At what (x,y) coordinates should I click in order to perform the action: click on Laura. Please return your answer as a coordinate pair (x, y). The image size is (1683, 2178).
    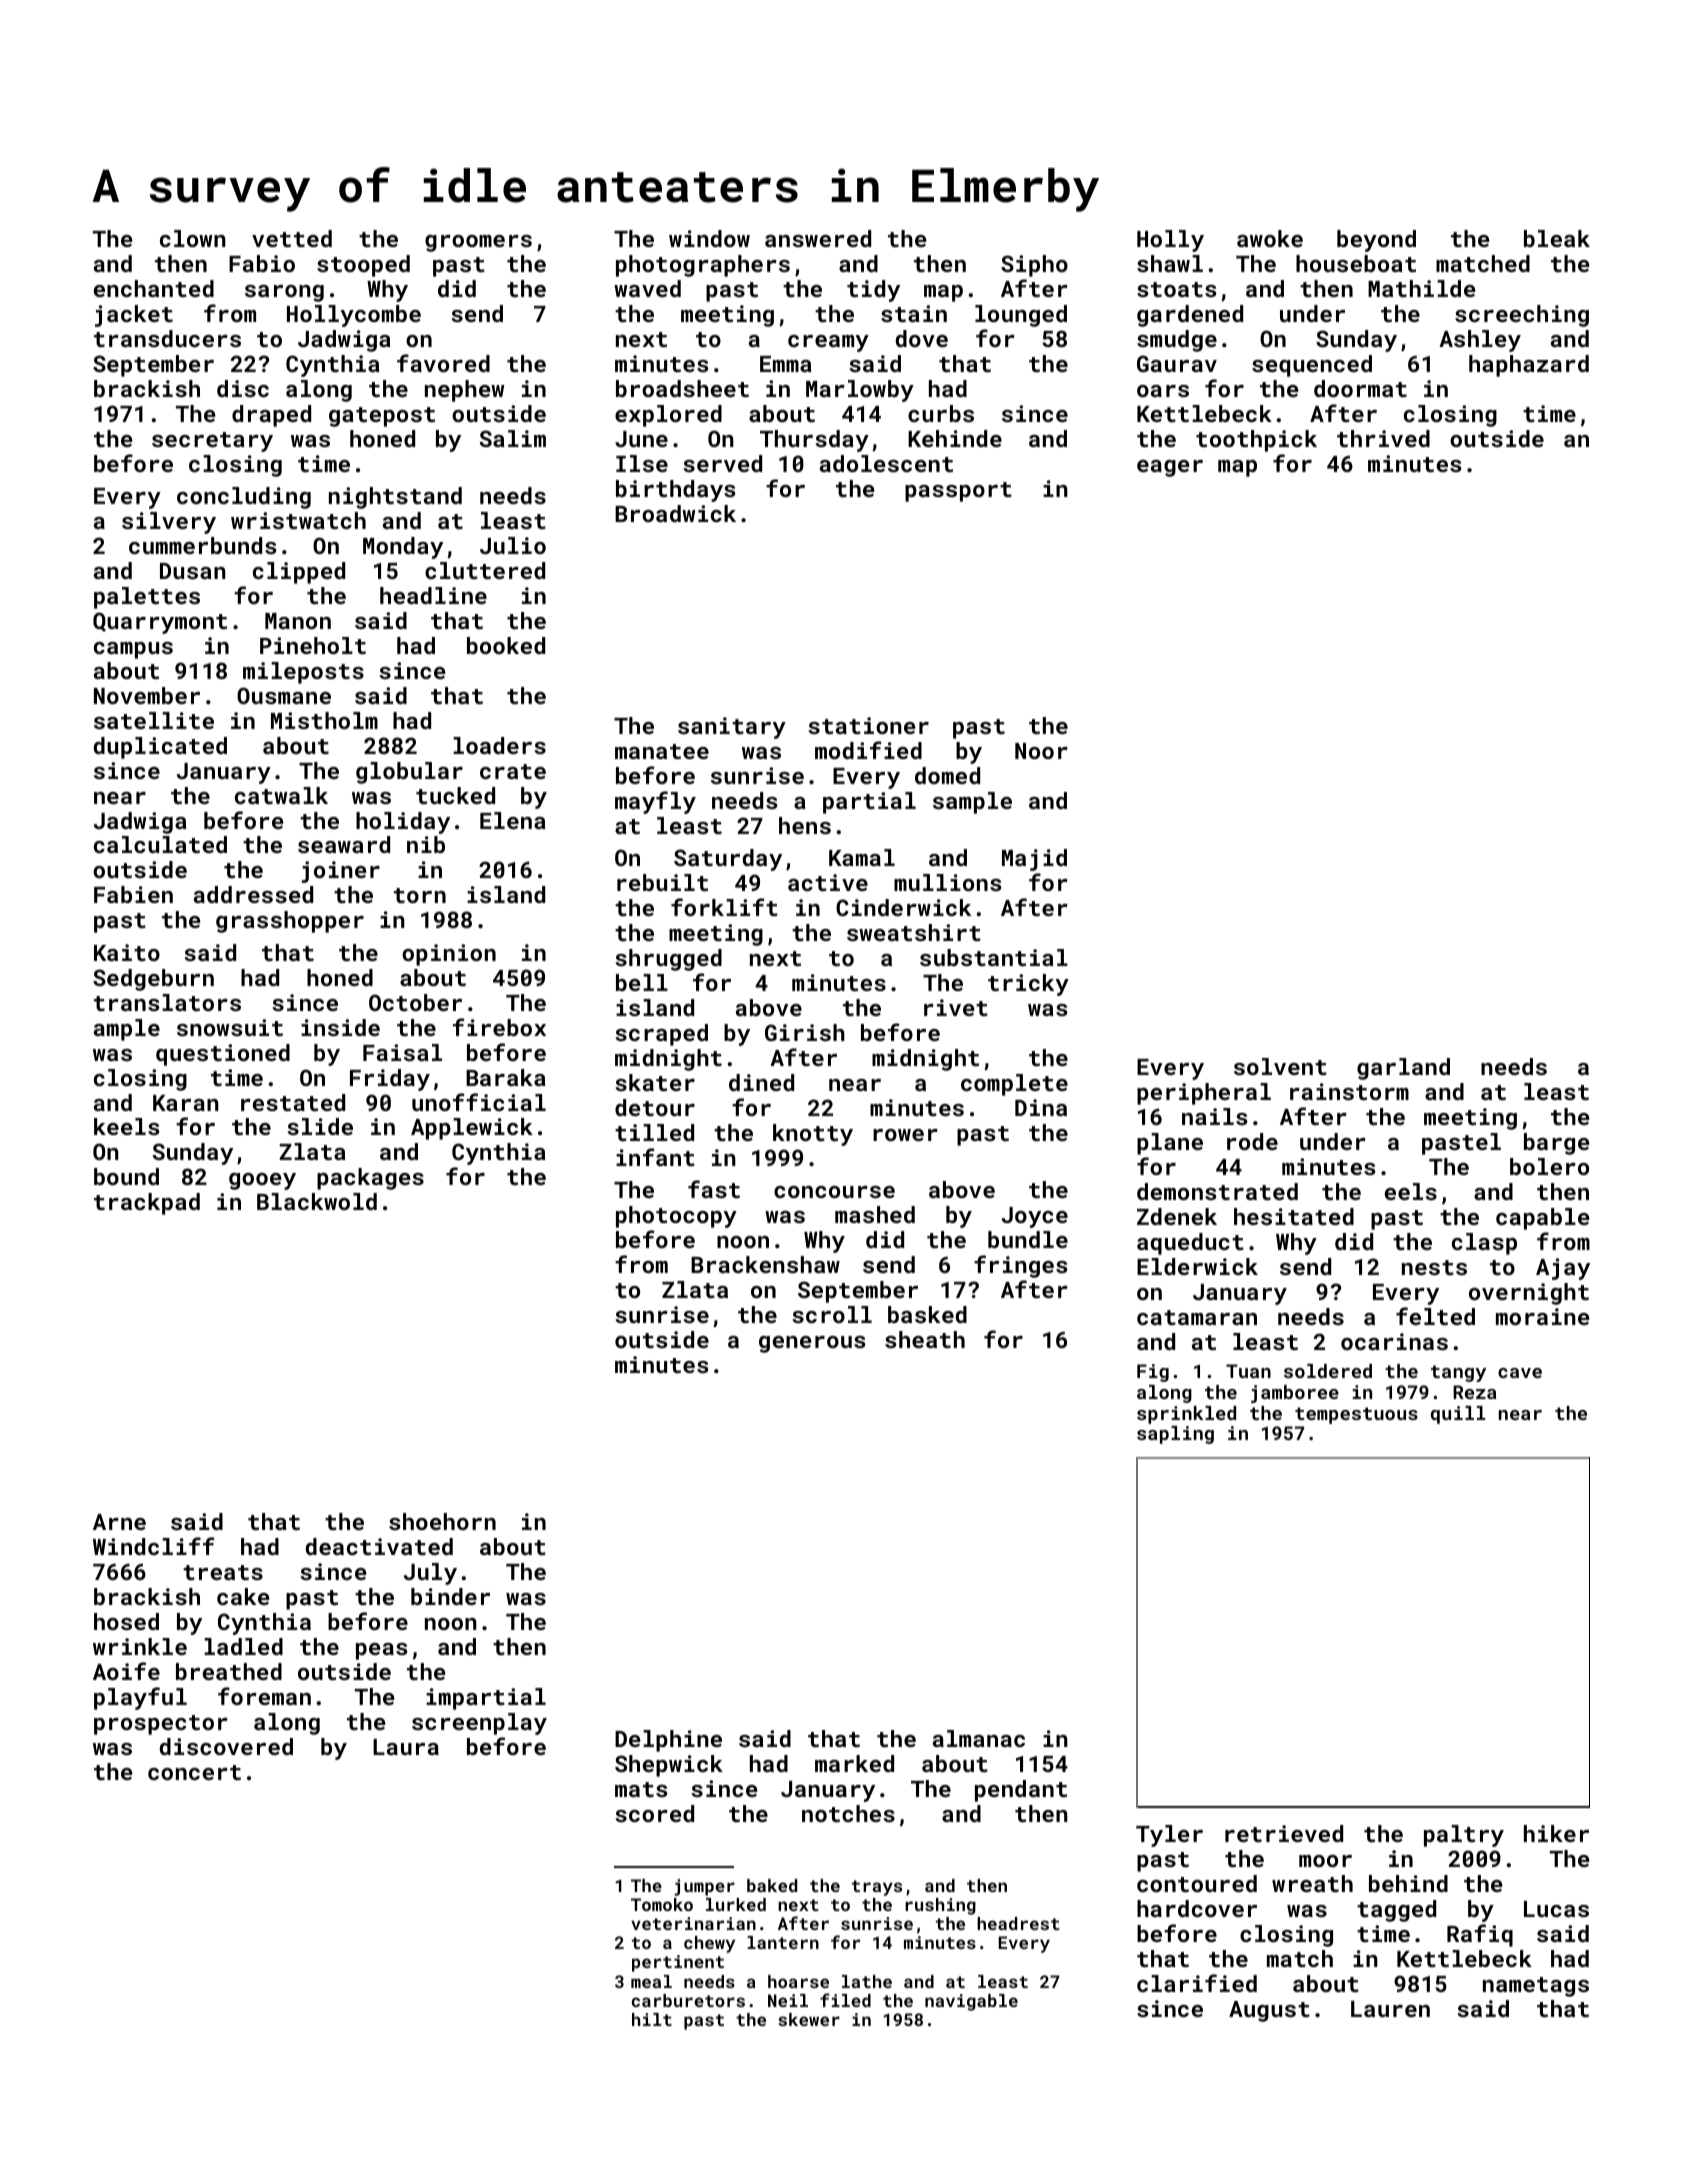
    Looking at the image, I should click on (406, 1747).
